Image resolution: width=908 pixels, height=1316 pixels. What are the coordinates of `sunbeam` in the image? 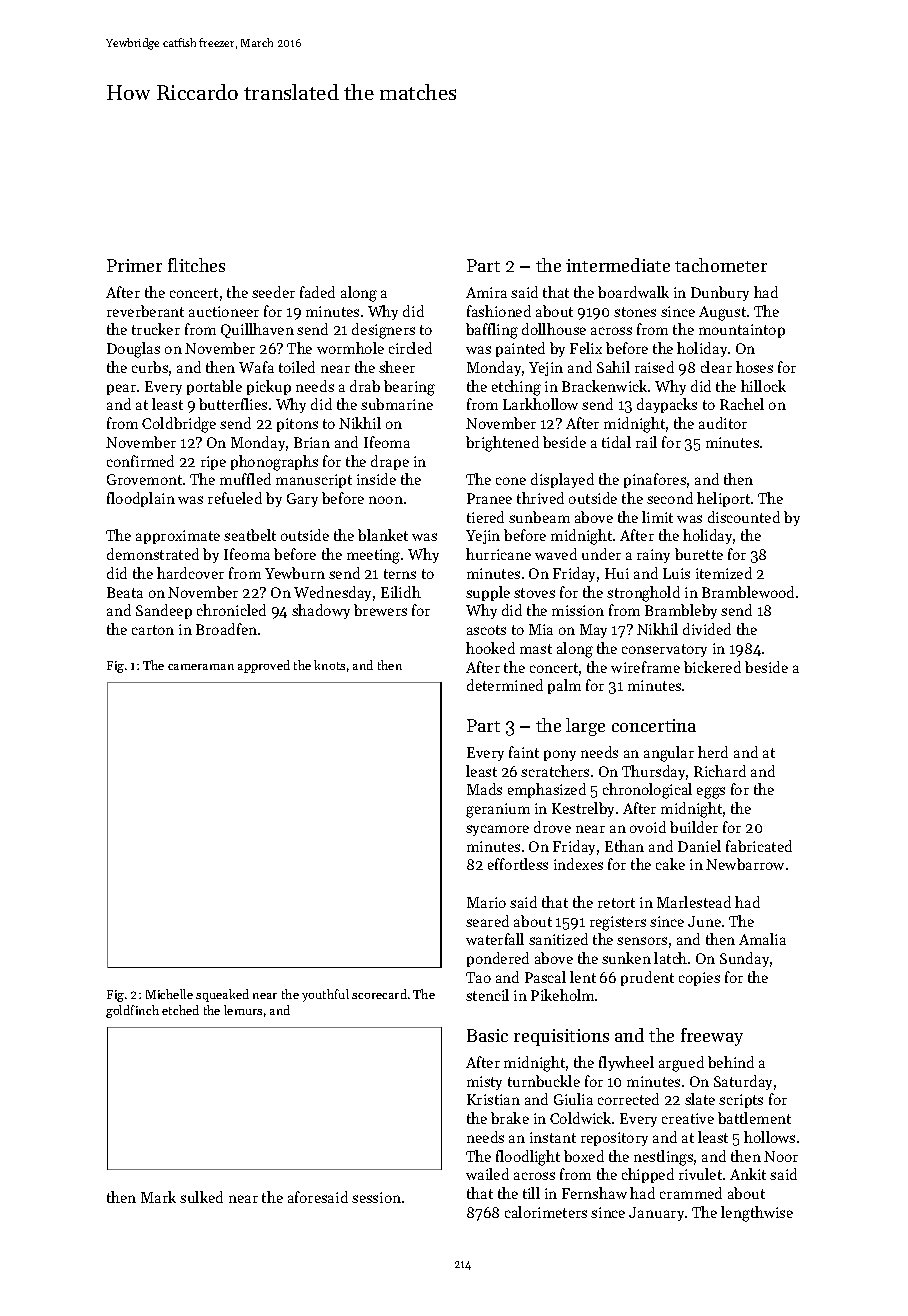 It's located at (539, 517).
